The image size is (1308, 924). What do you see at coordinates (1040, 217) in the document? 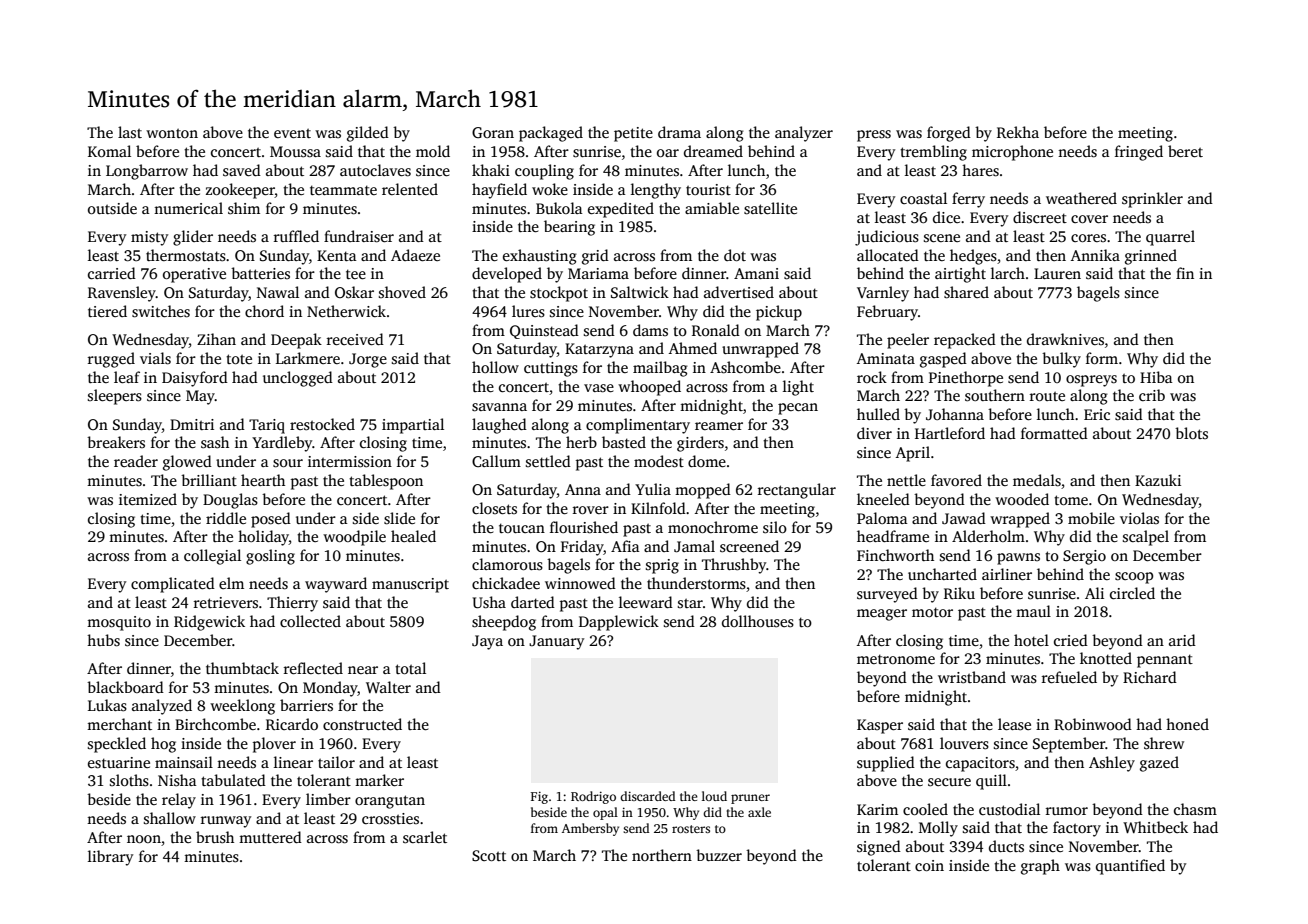
I see `discreet` at bounding box center [1040, 217].
